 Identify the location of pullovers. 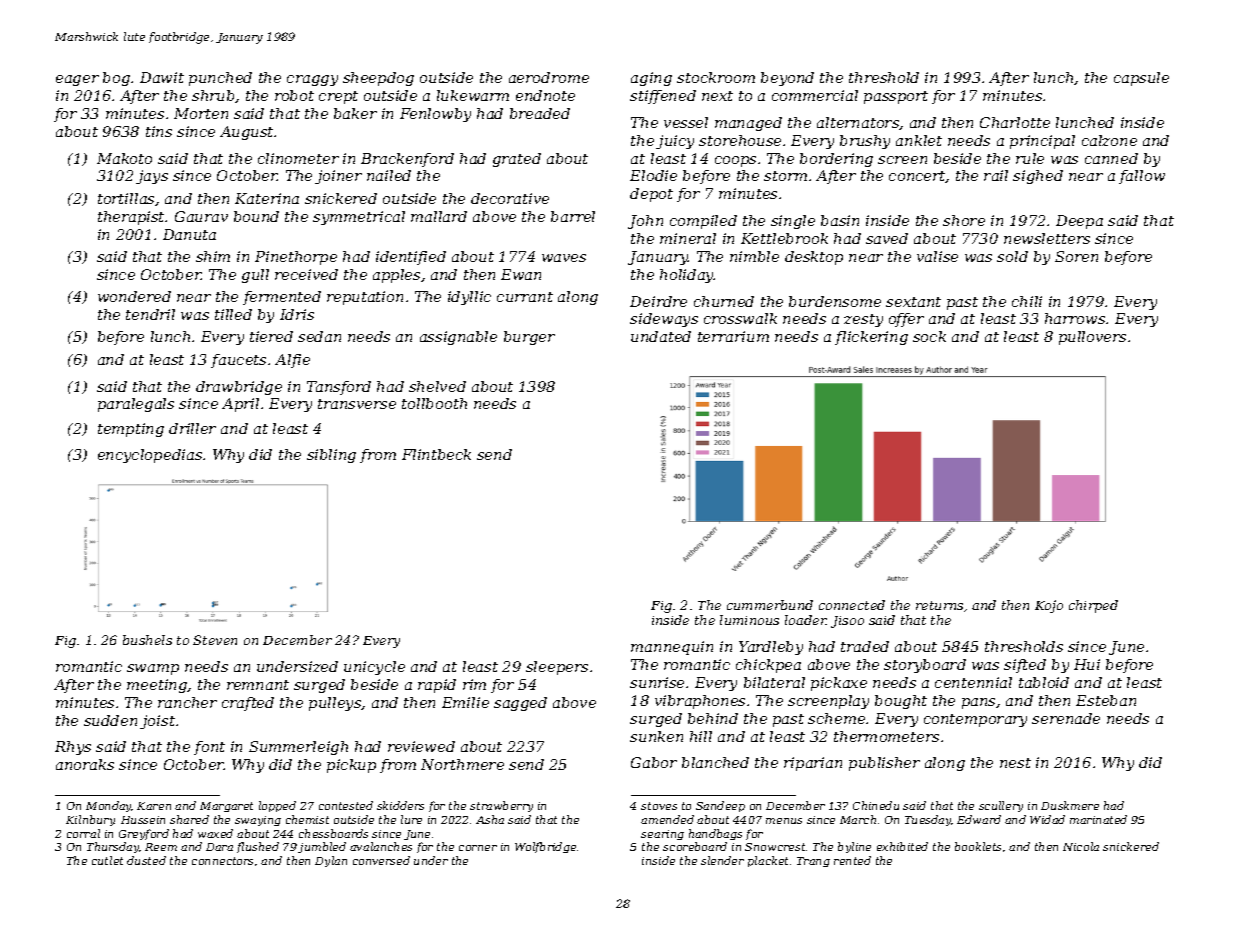
(1092, 338).
